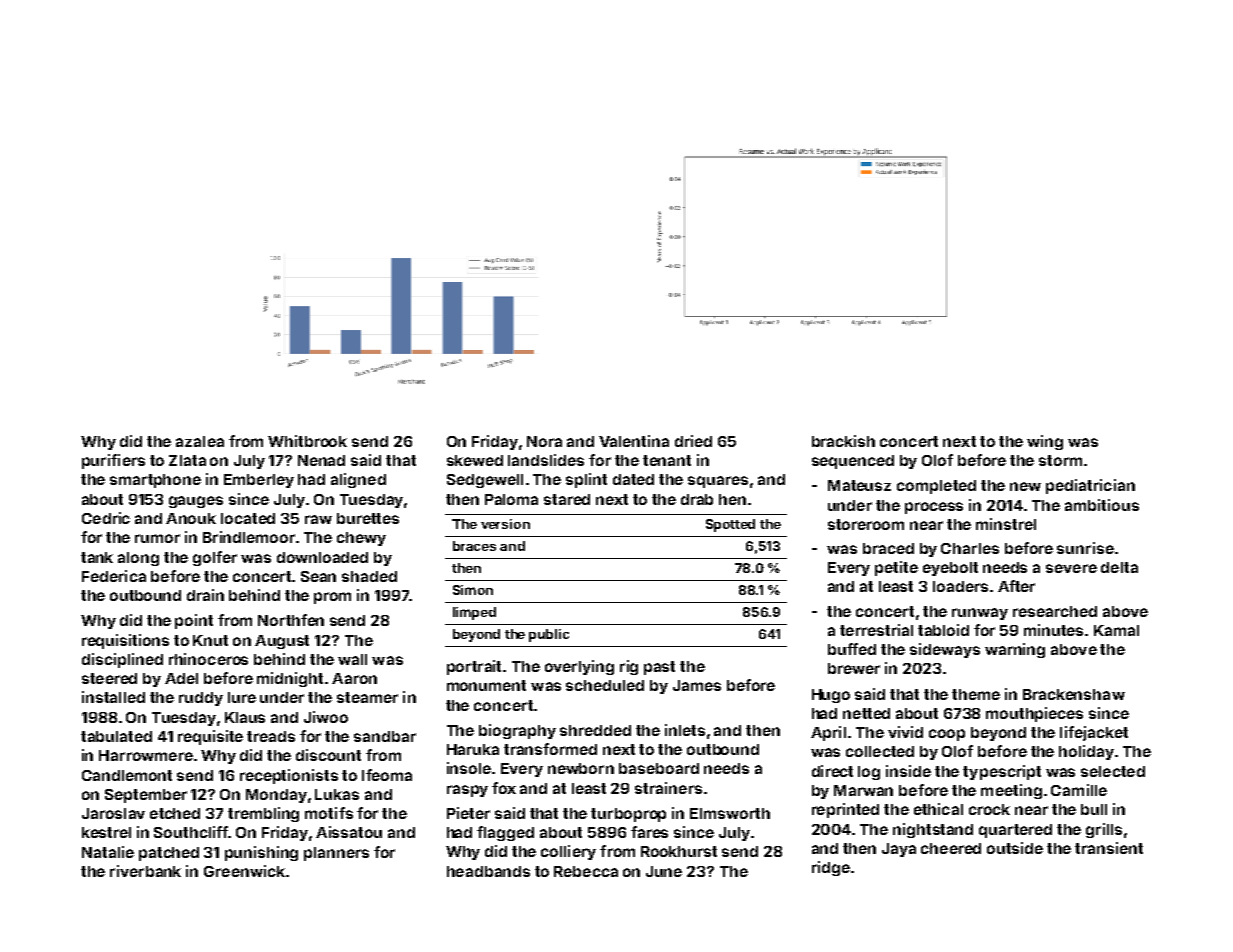  I want to click on wing, so click(1045, 442).
